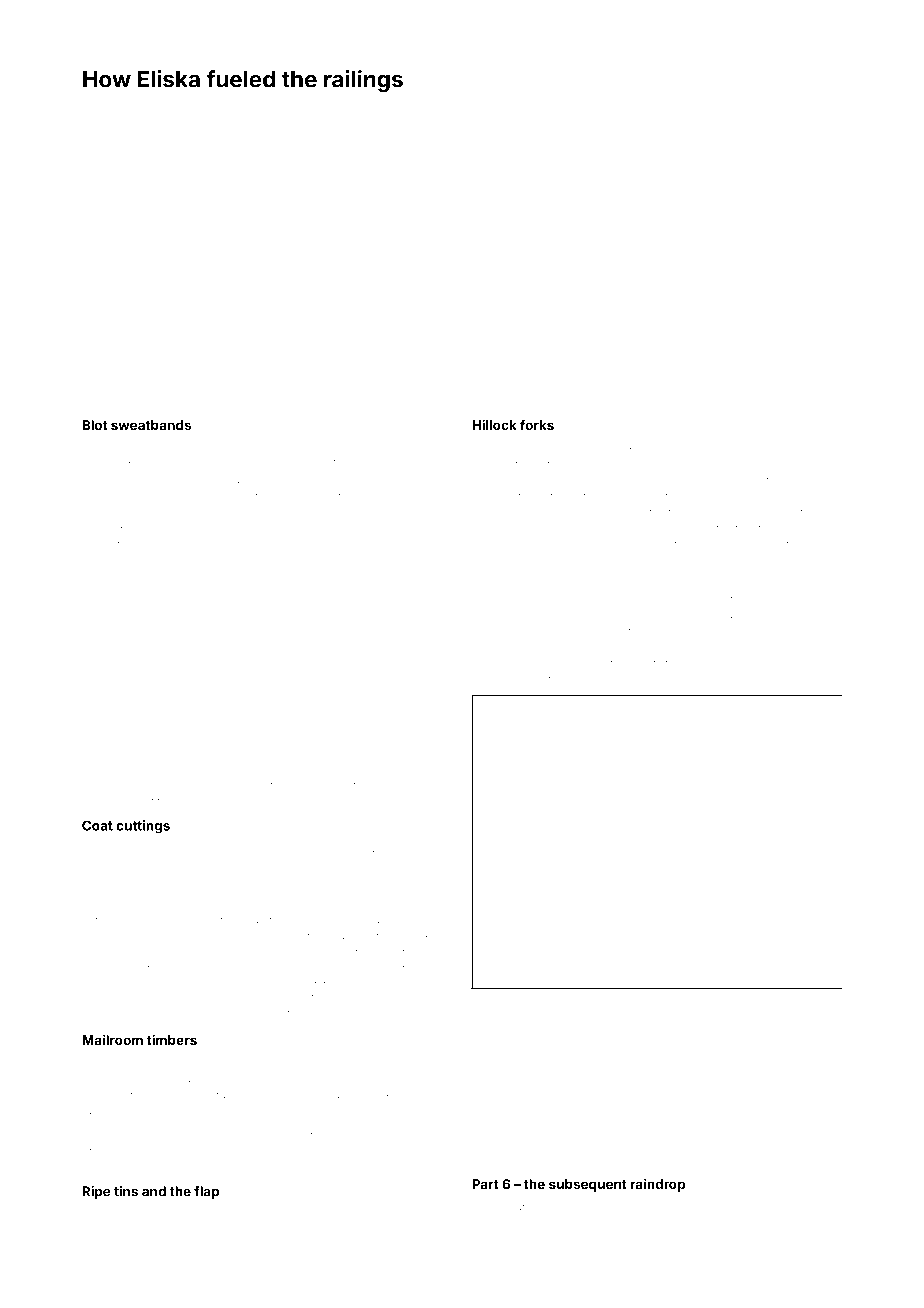 The image size is (924, 1308). What do you see at coordinates (817, 496) in the screenshot?
I see `active` at bounding box center [817, 496].
